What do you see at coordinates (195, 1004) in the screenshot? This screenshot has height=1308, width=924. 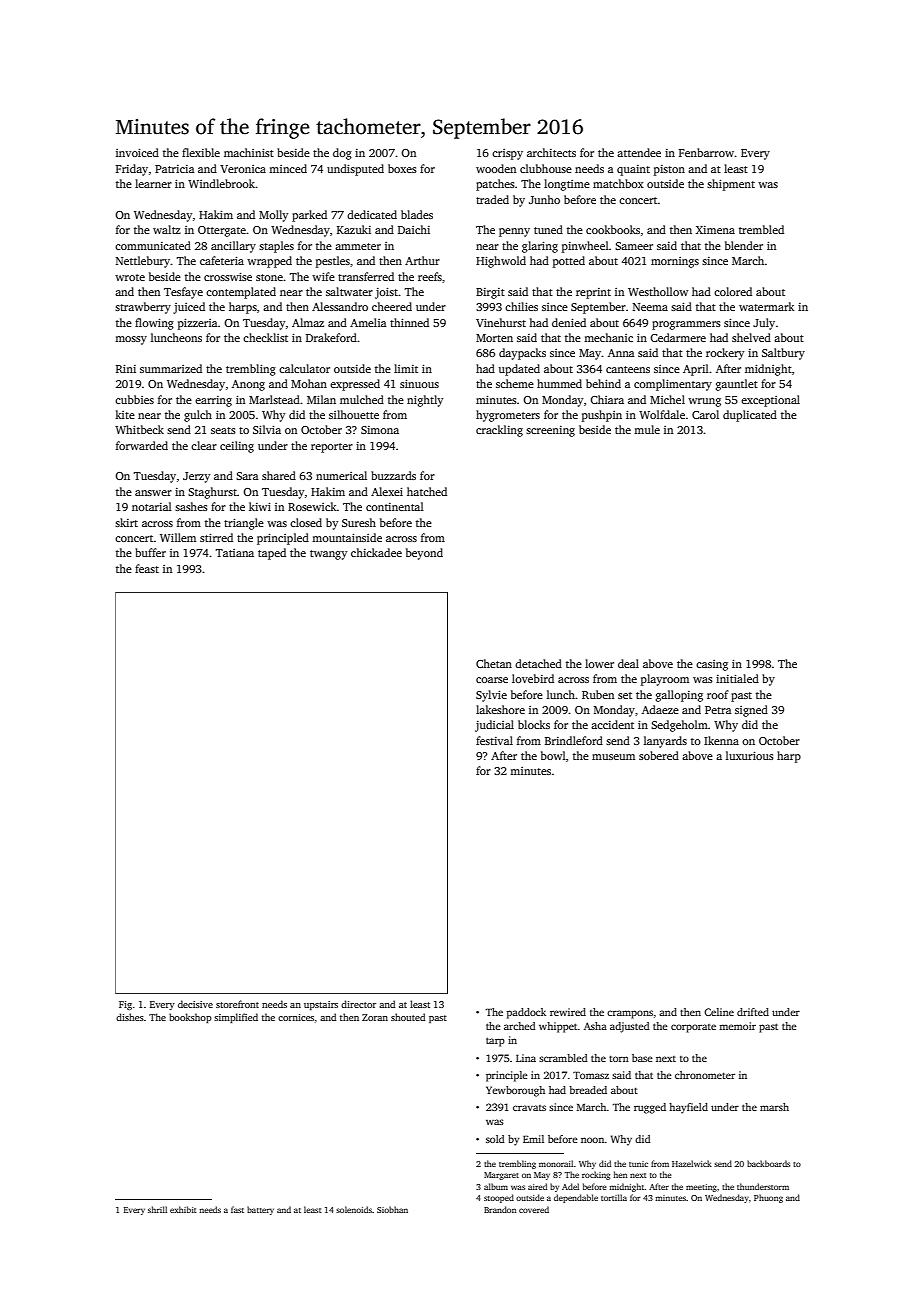 I see `decisive` at bounding box center [195, 1004].
